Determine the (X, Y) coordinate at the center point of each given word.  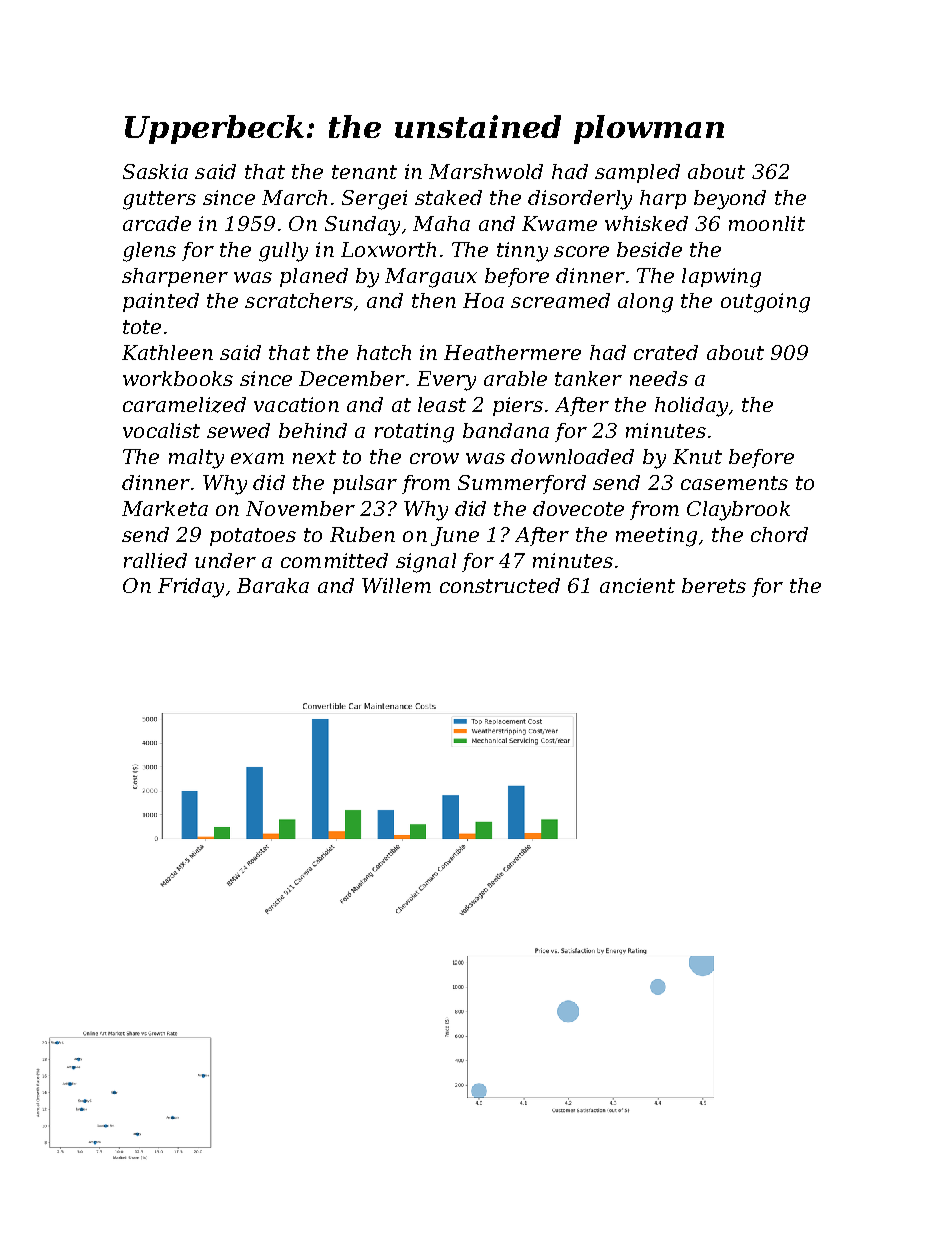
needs (659, 378)
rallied (155, 560)
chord (779, 534)
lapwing (721, 278)
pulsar (365, 484)
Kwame (559, 223)
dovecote (578, 508)
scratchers (299, 300)
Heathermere (512, 352)
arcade (157, 223)
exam (257, 458)
